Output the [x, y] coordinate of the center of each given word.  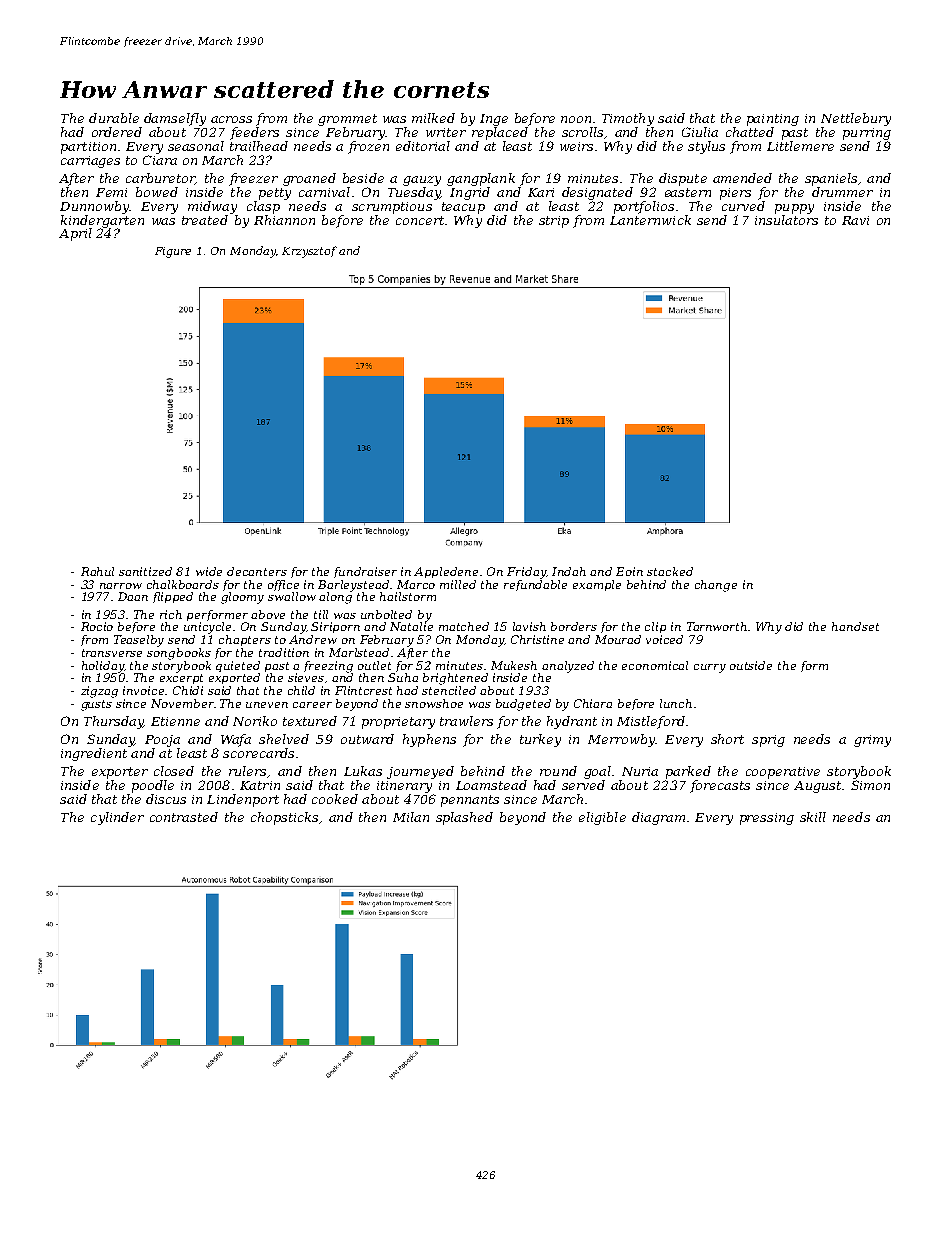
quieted [238, 666]
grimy [872, 741]
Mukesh [514, 665]
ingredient [94, 754]
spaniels [831, 179]
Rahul [97, 571]
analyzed [568, 667]
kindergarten [102, 221]
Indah [569, 571]
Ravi [855, 220]
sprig [768, 741]
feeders [254, 133]
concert [420, 220]
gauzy [422, 181]
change [716, 586]
